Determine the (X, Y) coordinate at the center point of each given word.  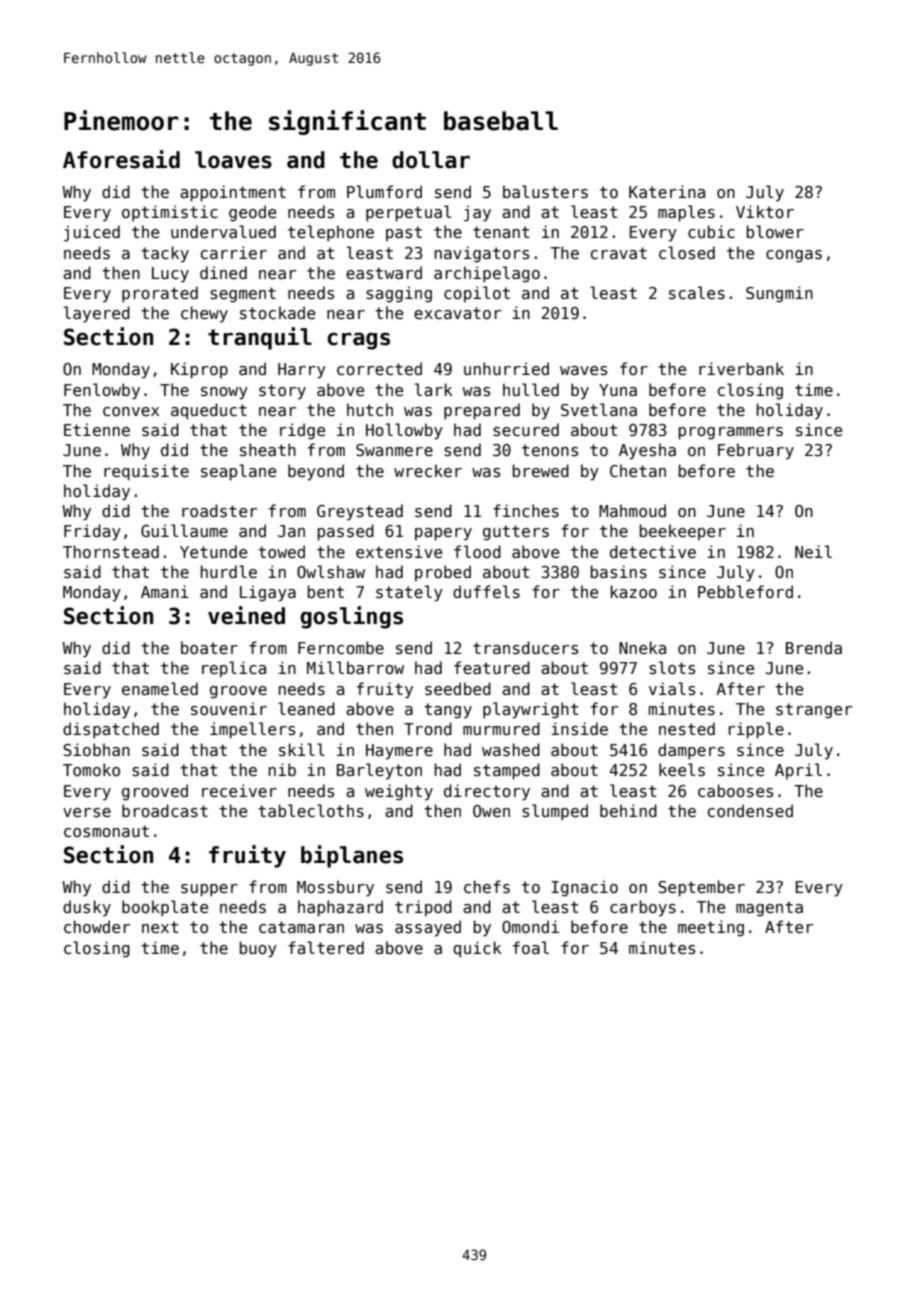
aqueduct (209, 411)
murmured (501, 728)
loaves (233, 160)
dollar (431, 160)
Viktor (765, 212)
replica (234, 669)
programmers (730, 433)
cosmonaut (106, 831)
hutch (370, 409)
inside (579, 729)
